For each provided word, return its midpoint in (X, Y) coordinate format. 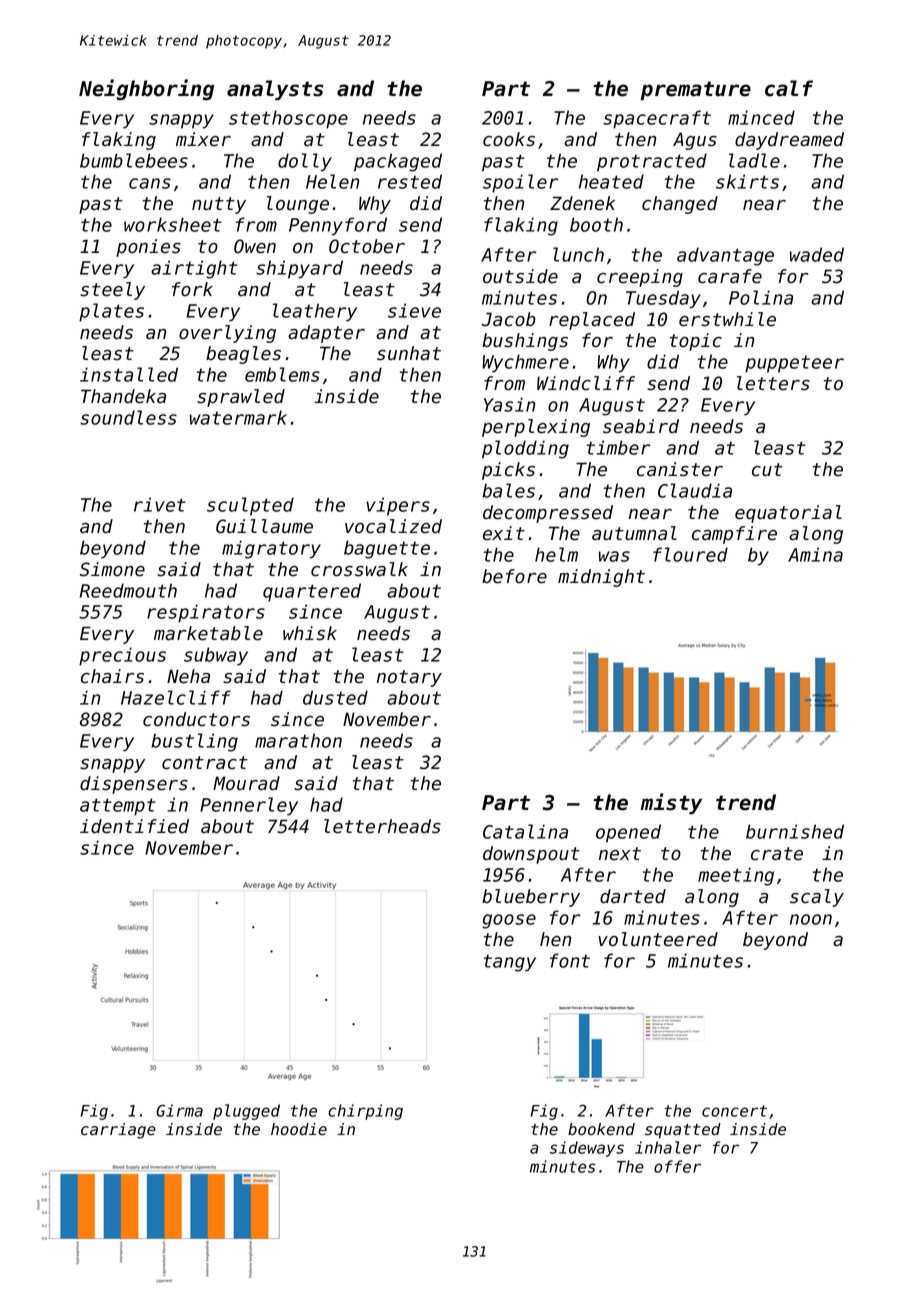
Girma (179, 1110)
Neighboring (146, 89)
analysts (275, 90)
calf (789, 88)
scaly (817, 898)
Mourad (246, 783)
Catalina (525, 831)
